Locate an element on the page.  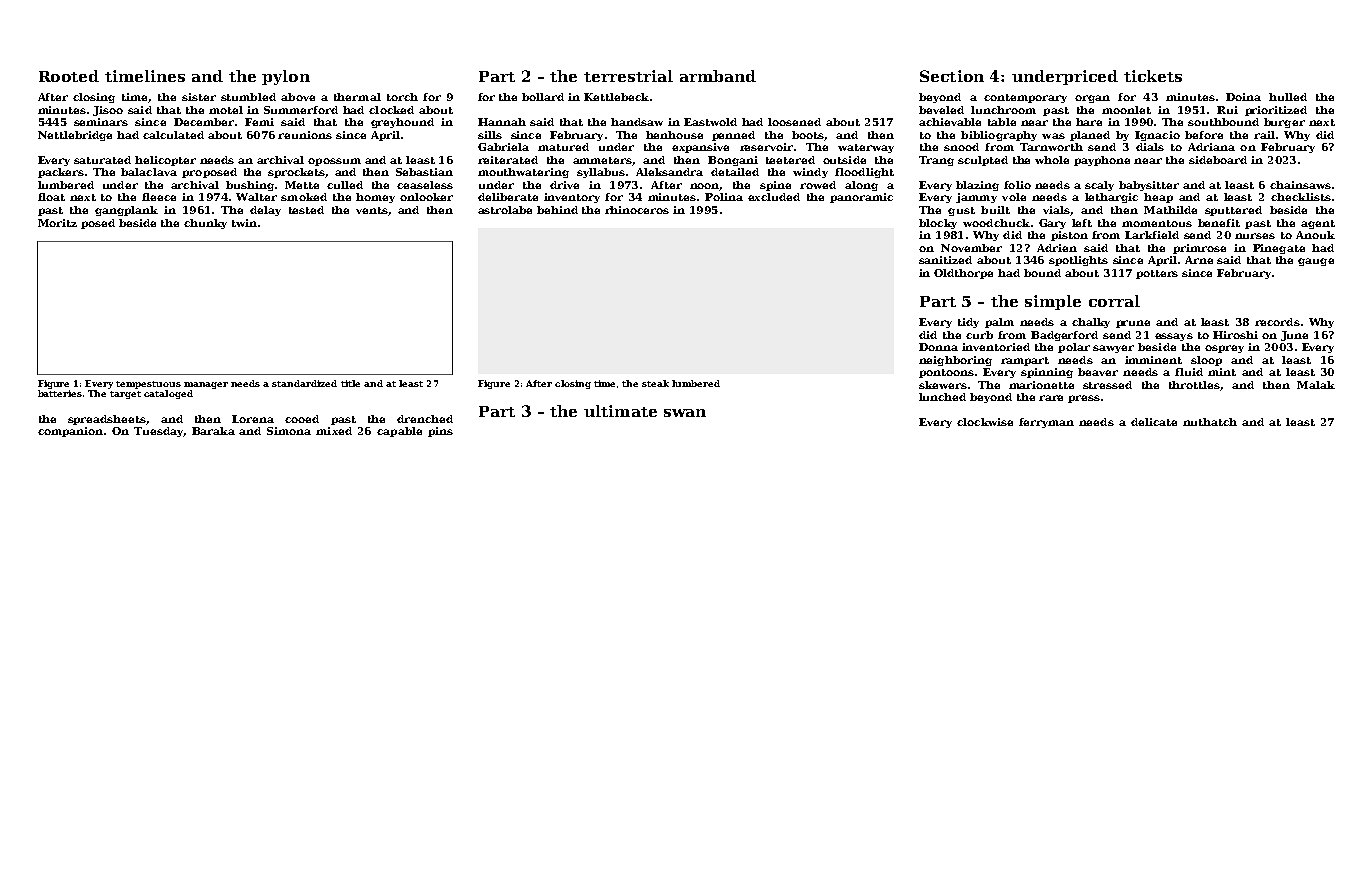
records is located at coordinates (1277, 322).
